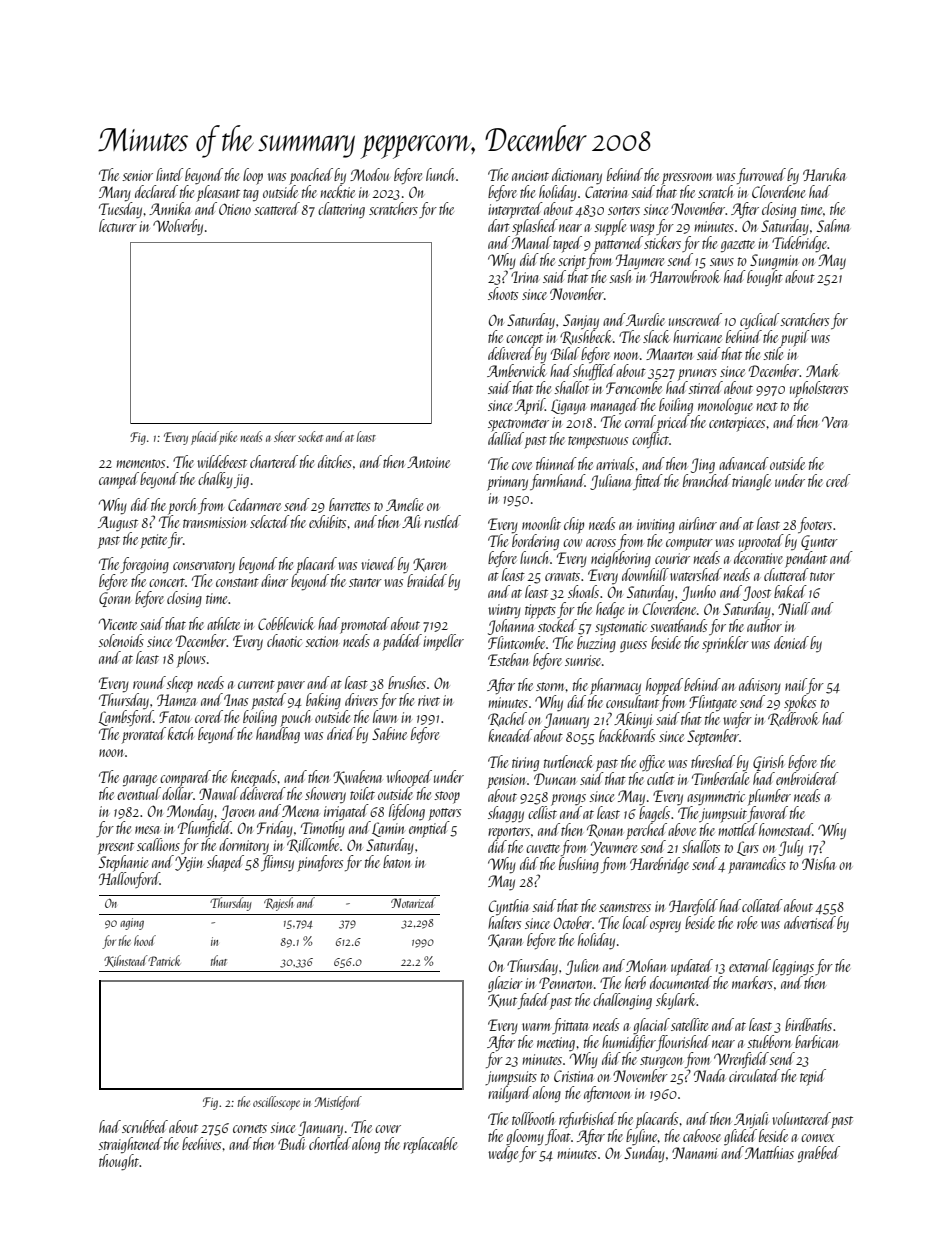 The height and width of the document is (1233, 952). I want to click on Wolverby, so click(178, 227).
